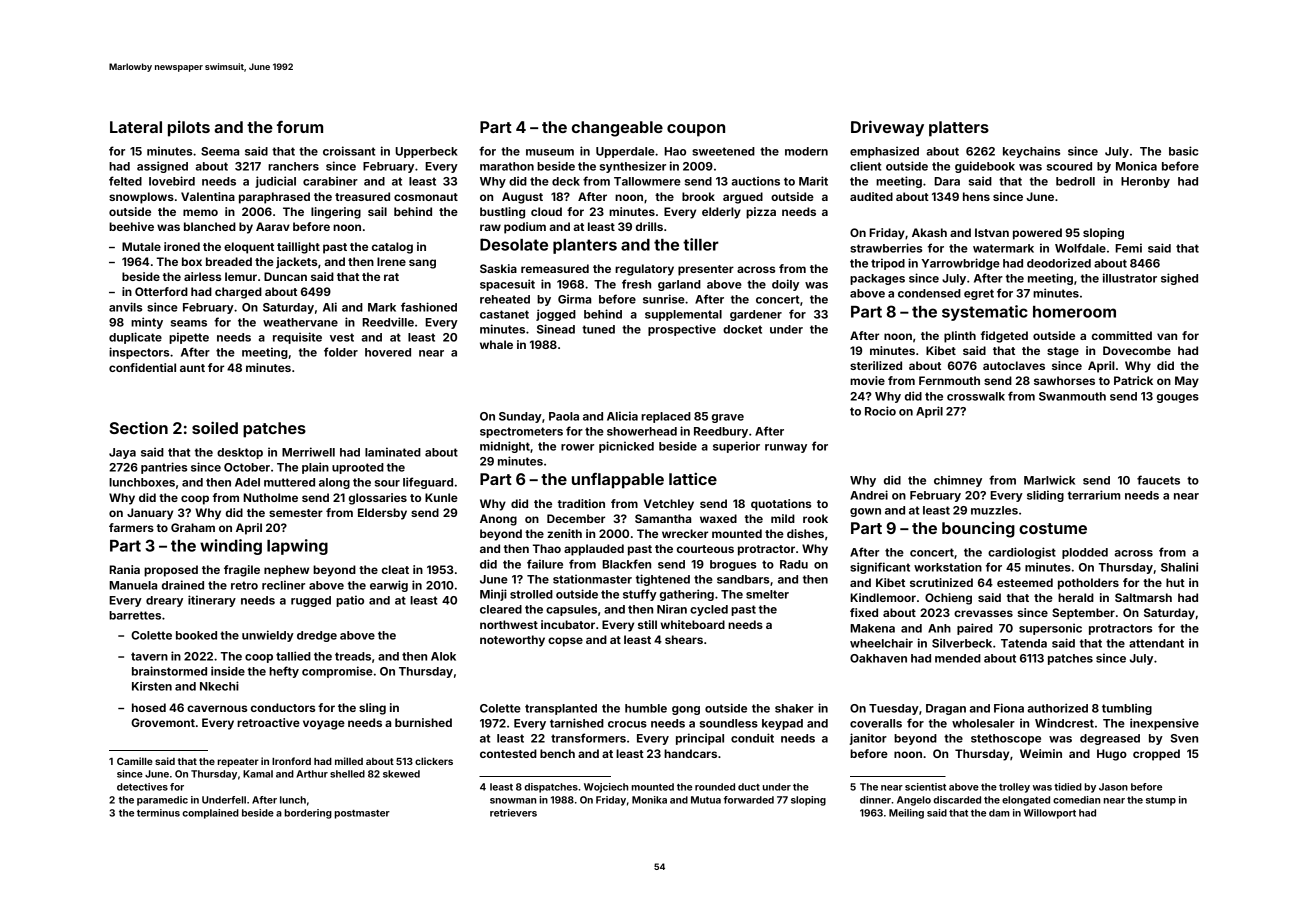 The width and height of the screenshot is (1308, 924). What do you see at coordinates (617, 129) in the screenshot?
I see `changeable` at bounding box center [617, 129].
